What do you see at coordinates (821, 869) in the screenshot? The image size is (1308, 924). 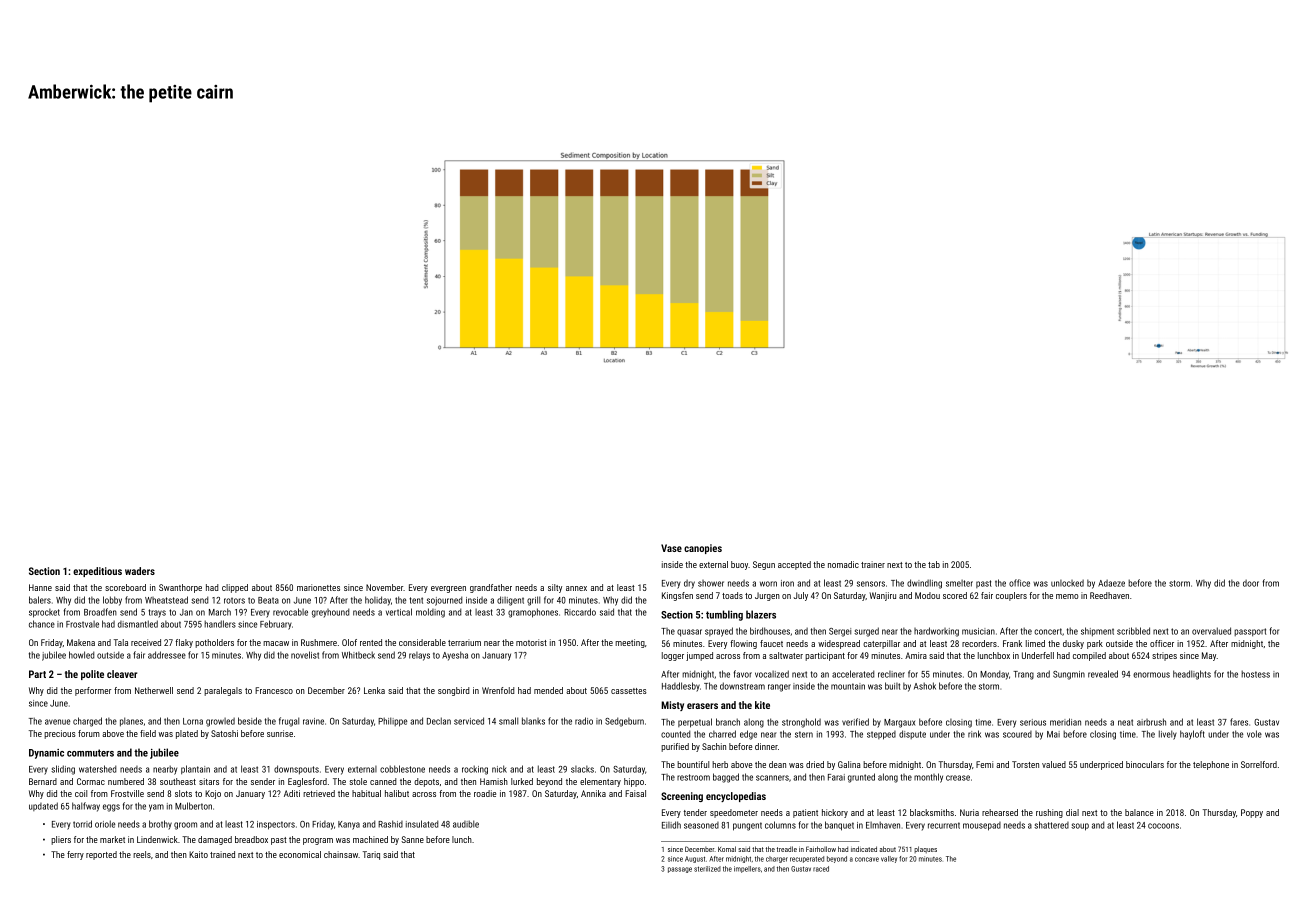 I see `raced` at bounding box center [821, 869].
